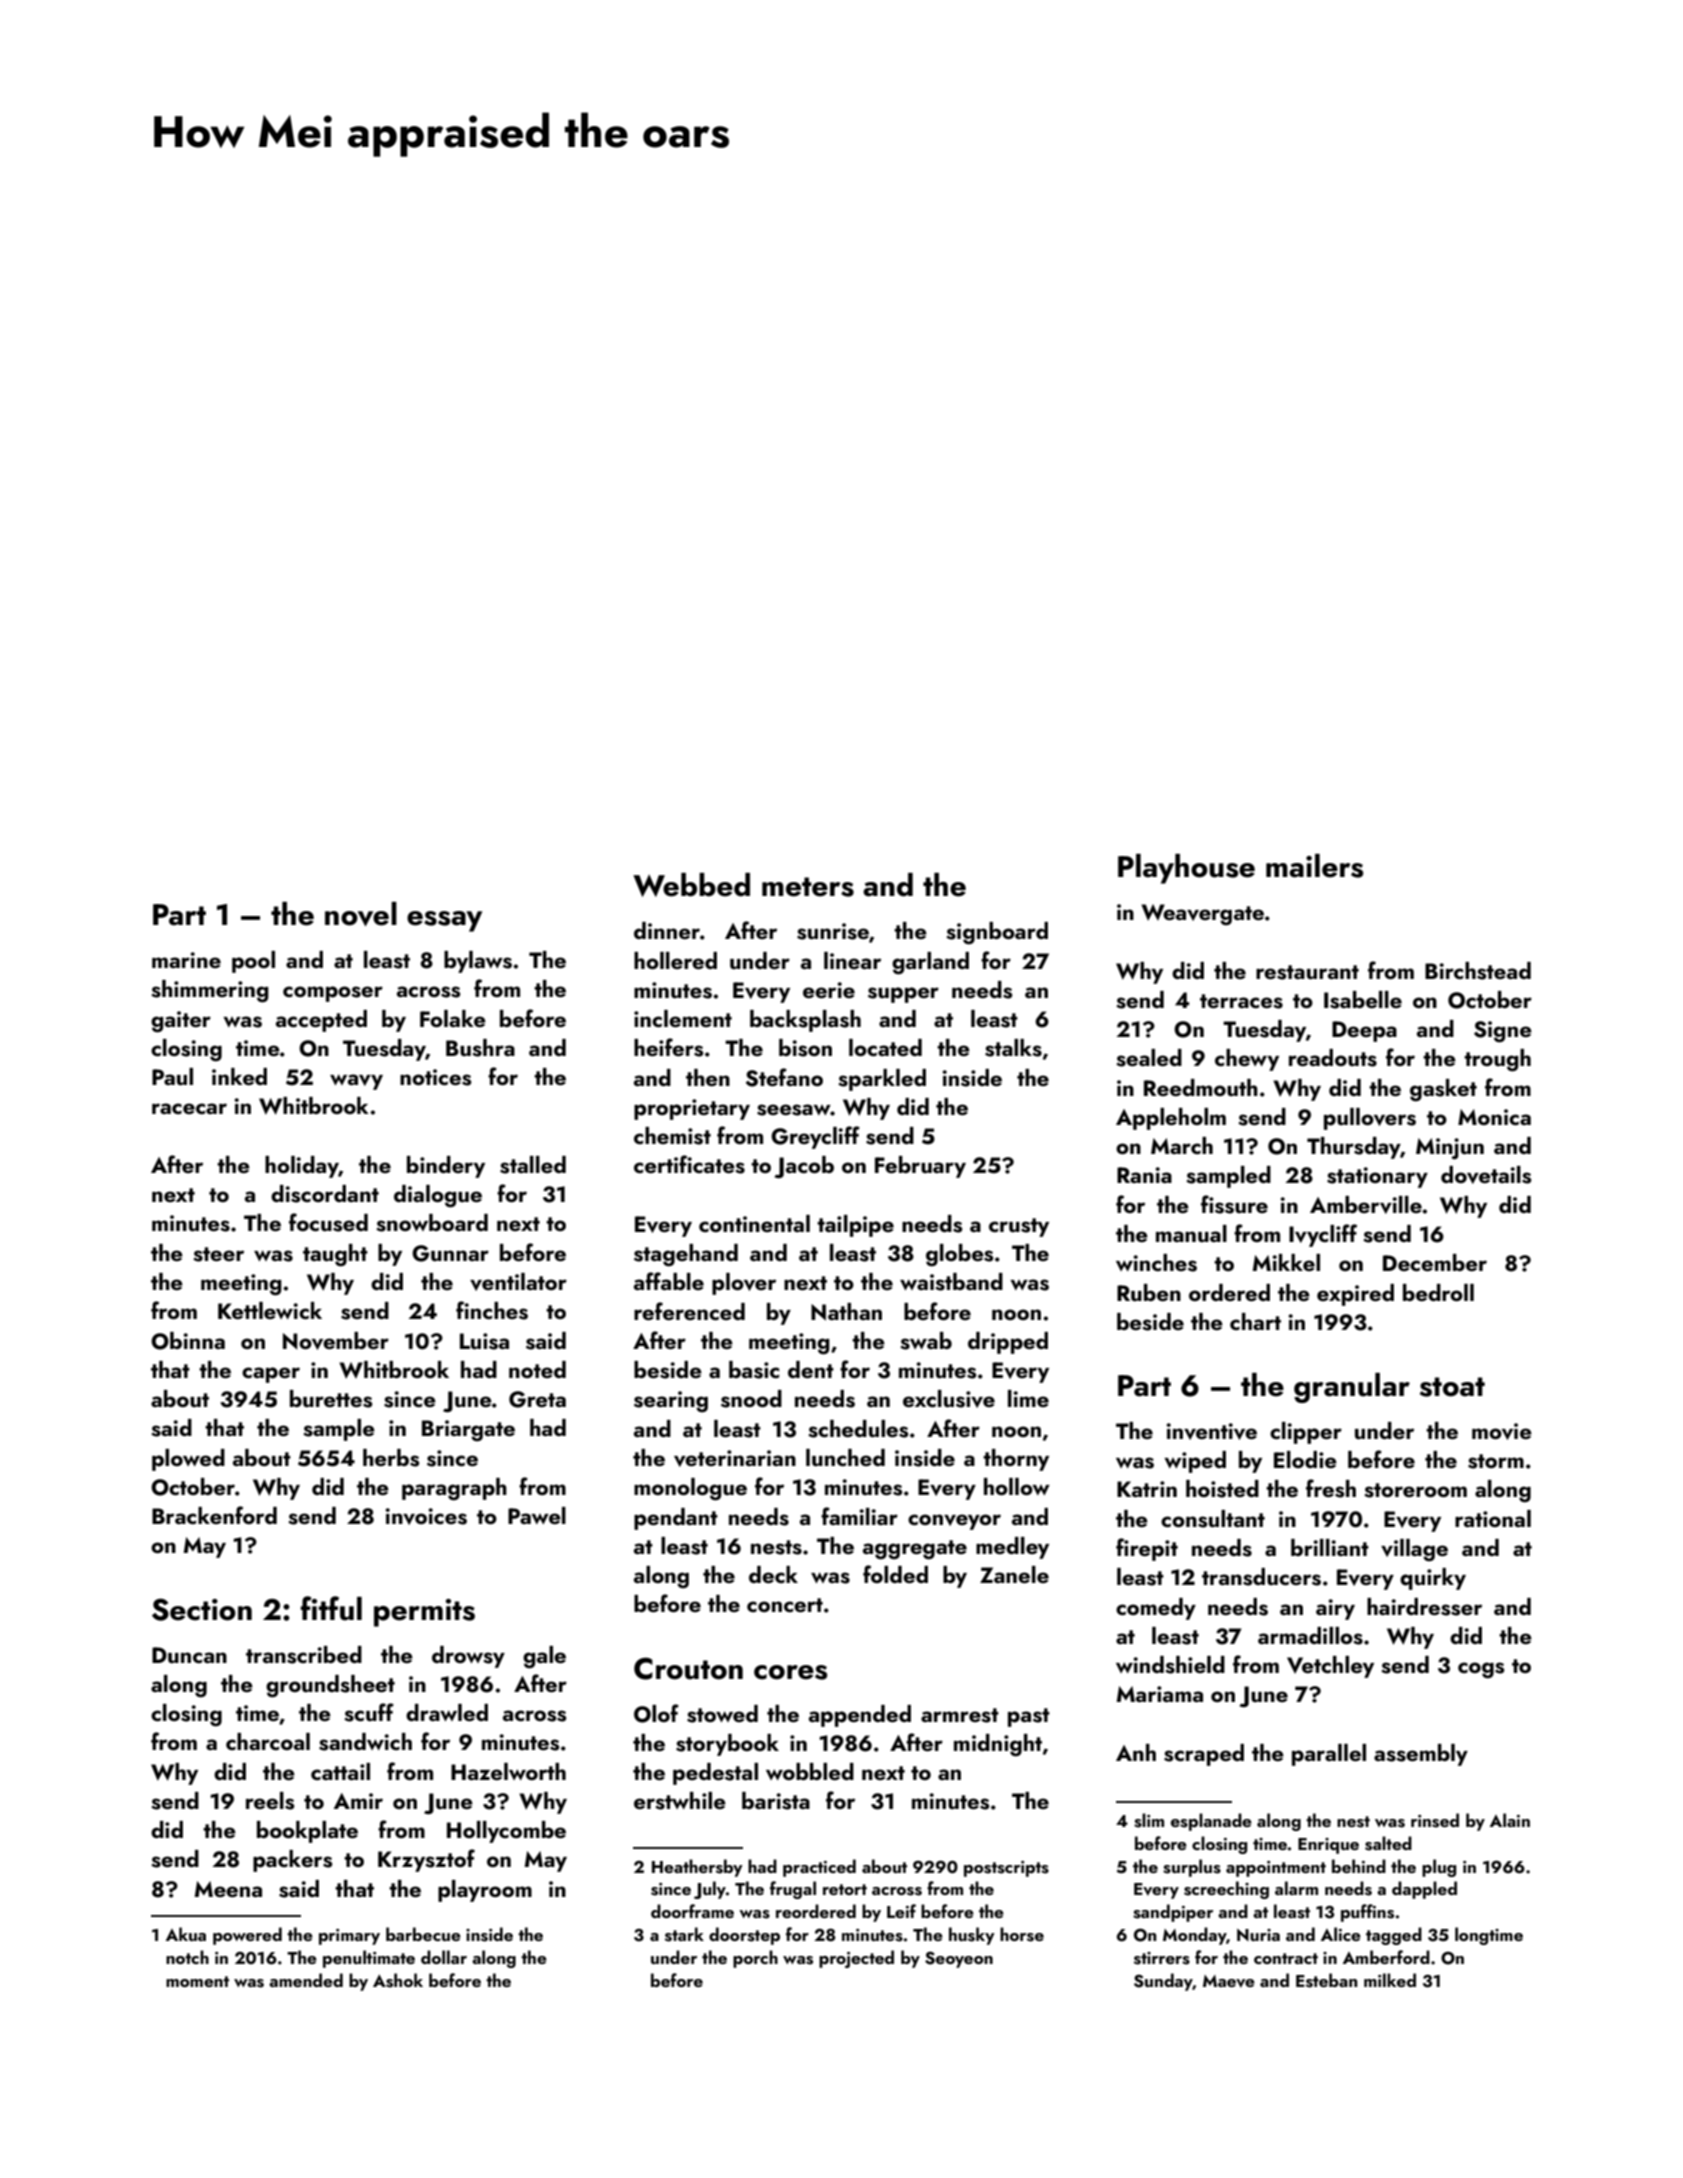 The height and width of the screenshot is (2178, 1683). What do you see at coordinates (691, 885) in the screenshot?
I see `Webbed` at bounding box center [691, 885].
